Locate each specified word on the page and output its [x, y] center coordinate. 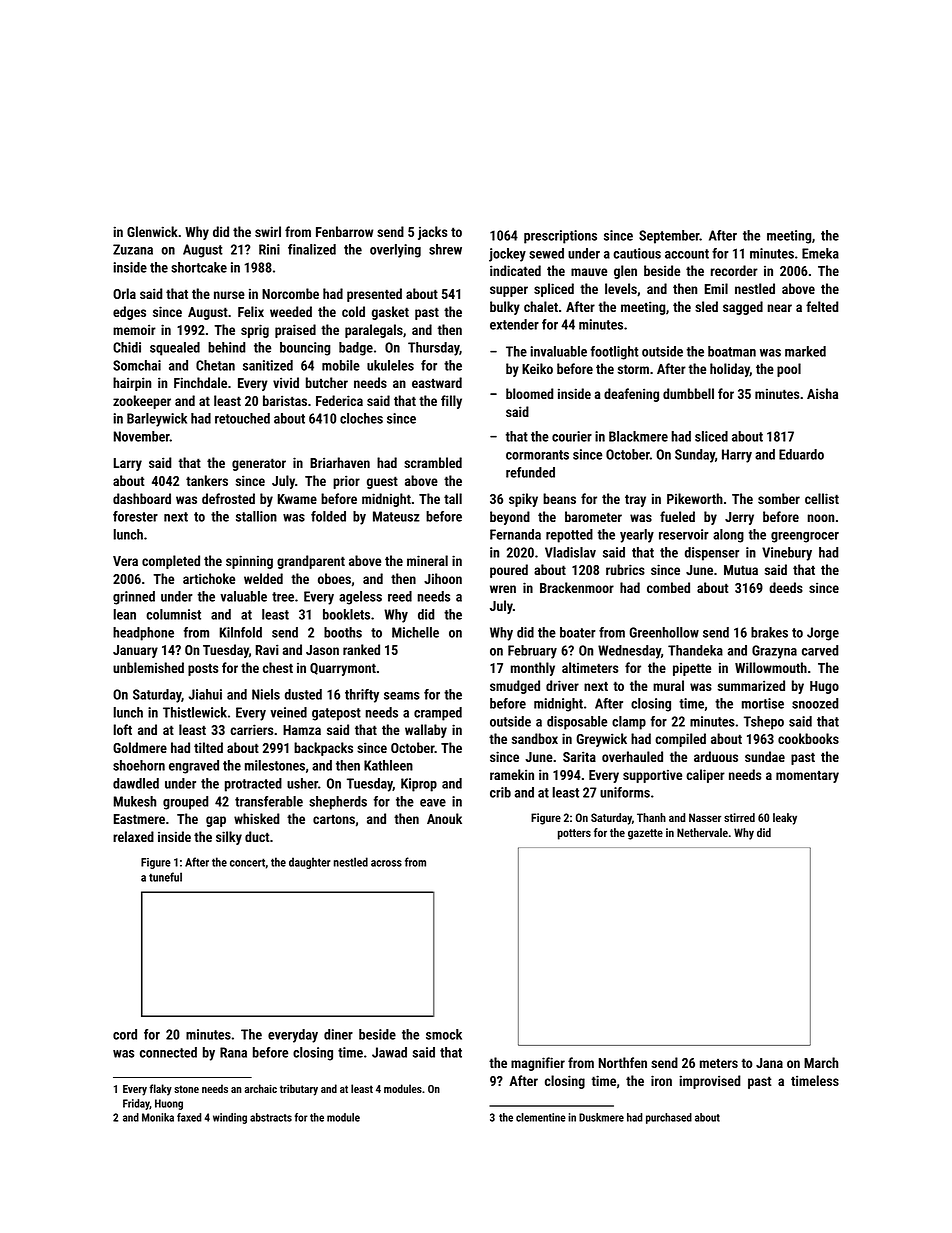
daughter [310, 863]
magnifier [538, 1064]
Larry [128, 464]
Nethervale [702, 832]
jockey [507, 255]
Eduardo [801, 454]
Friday [136, 1104]
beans [559, 498]
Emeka [820, 253]
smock [444, 1034]
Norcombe [290, 293]
